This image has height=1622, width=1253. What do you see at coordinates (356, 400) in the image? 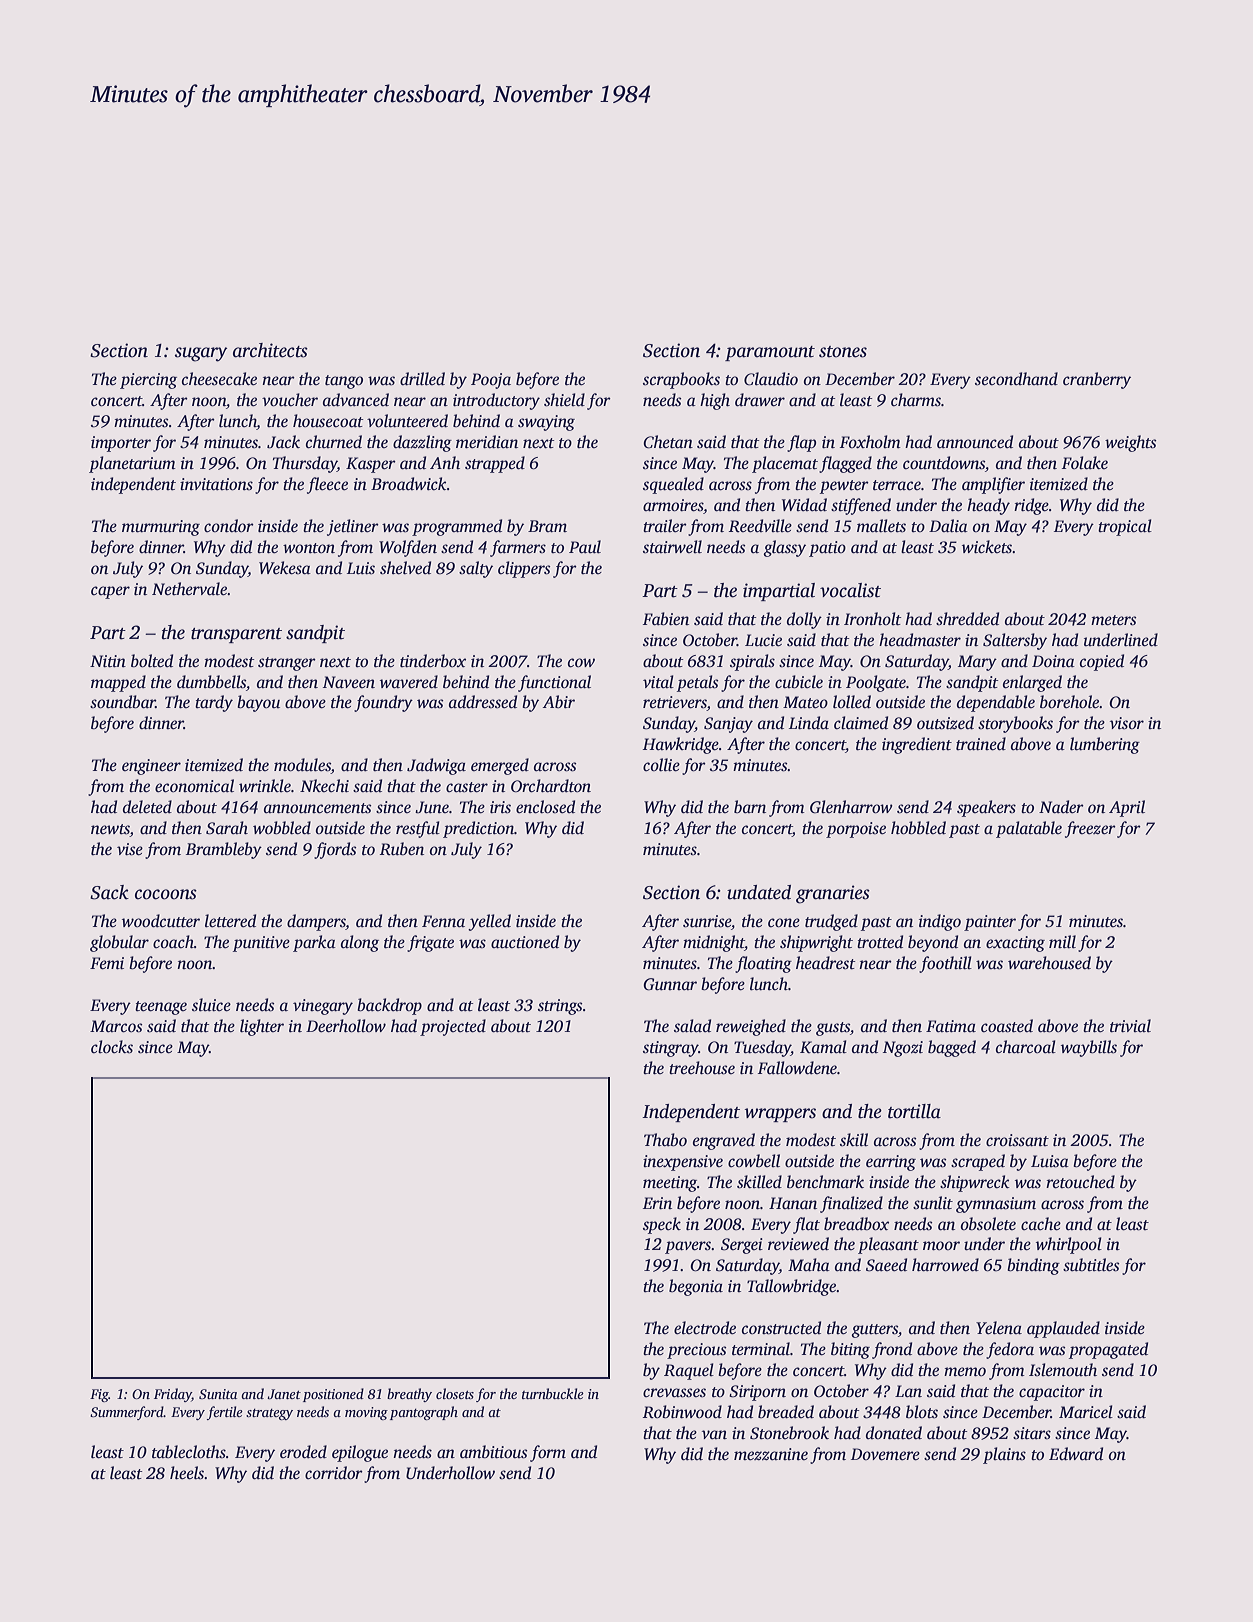
I see `advanced` at bounding box center [356, 400].
